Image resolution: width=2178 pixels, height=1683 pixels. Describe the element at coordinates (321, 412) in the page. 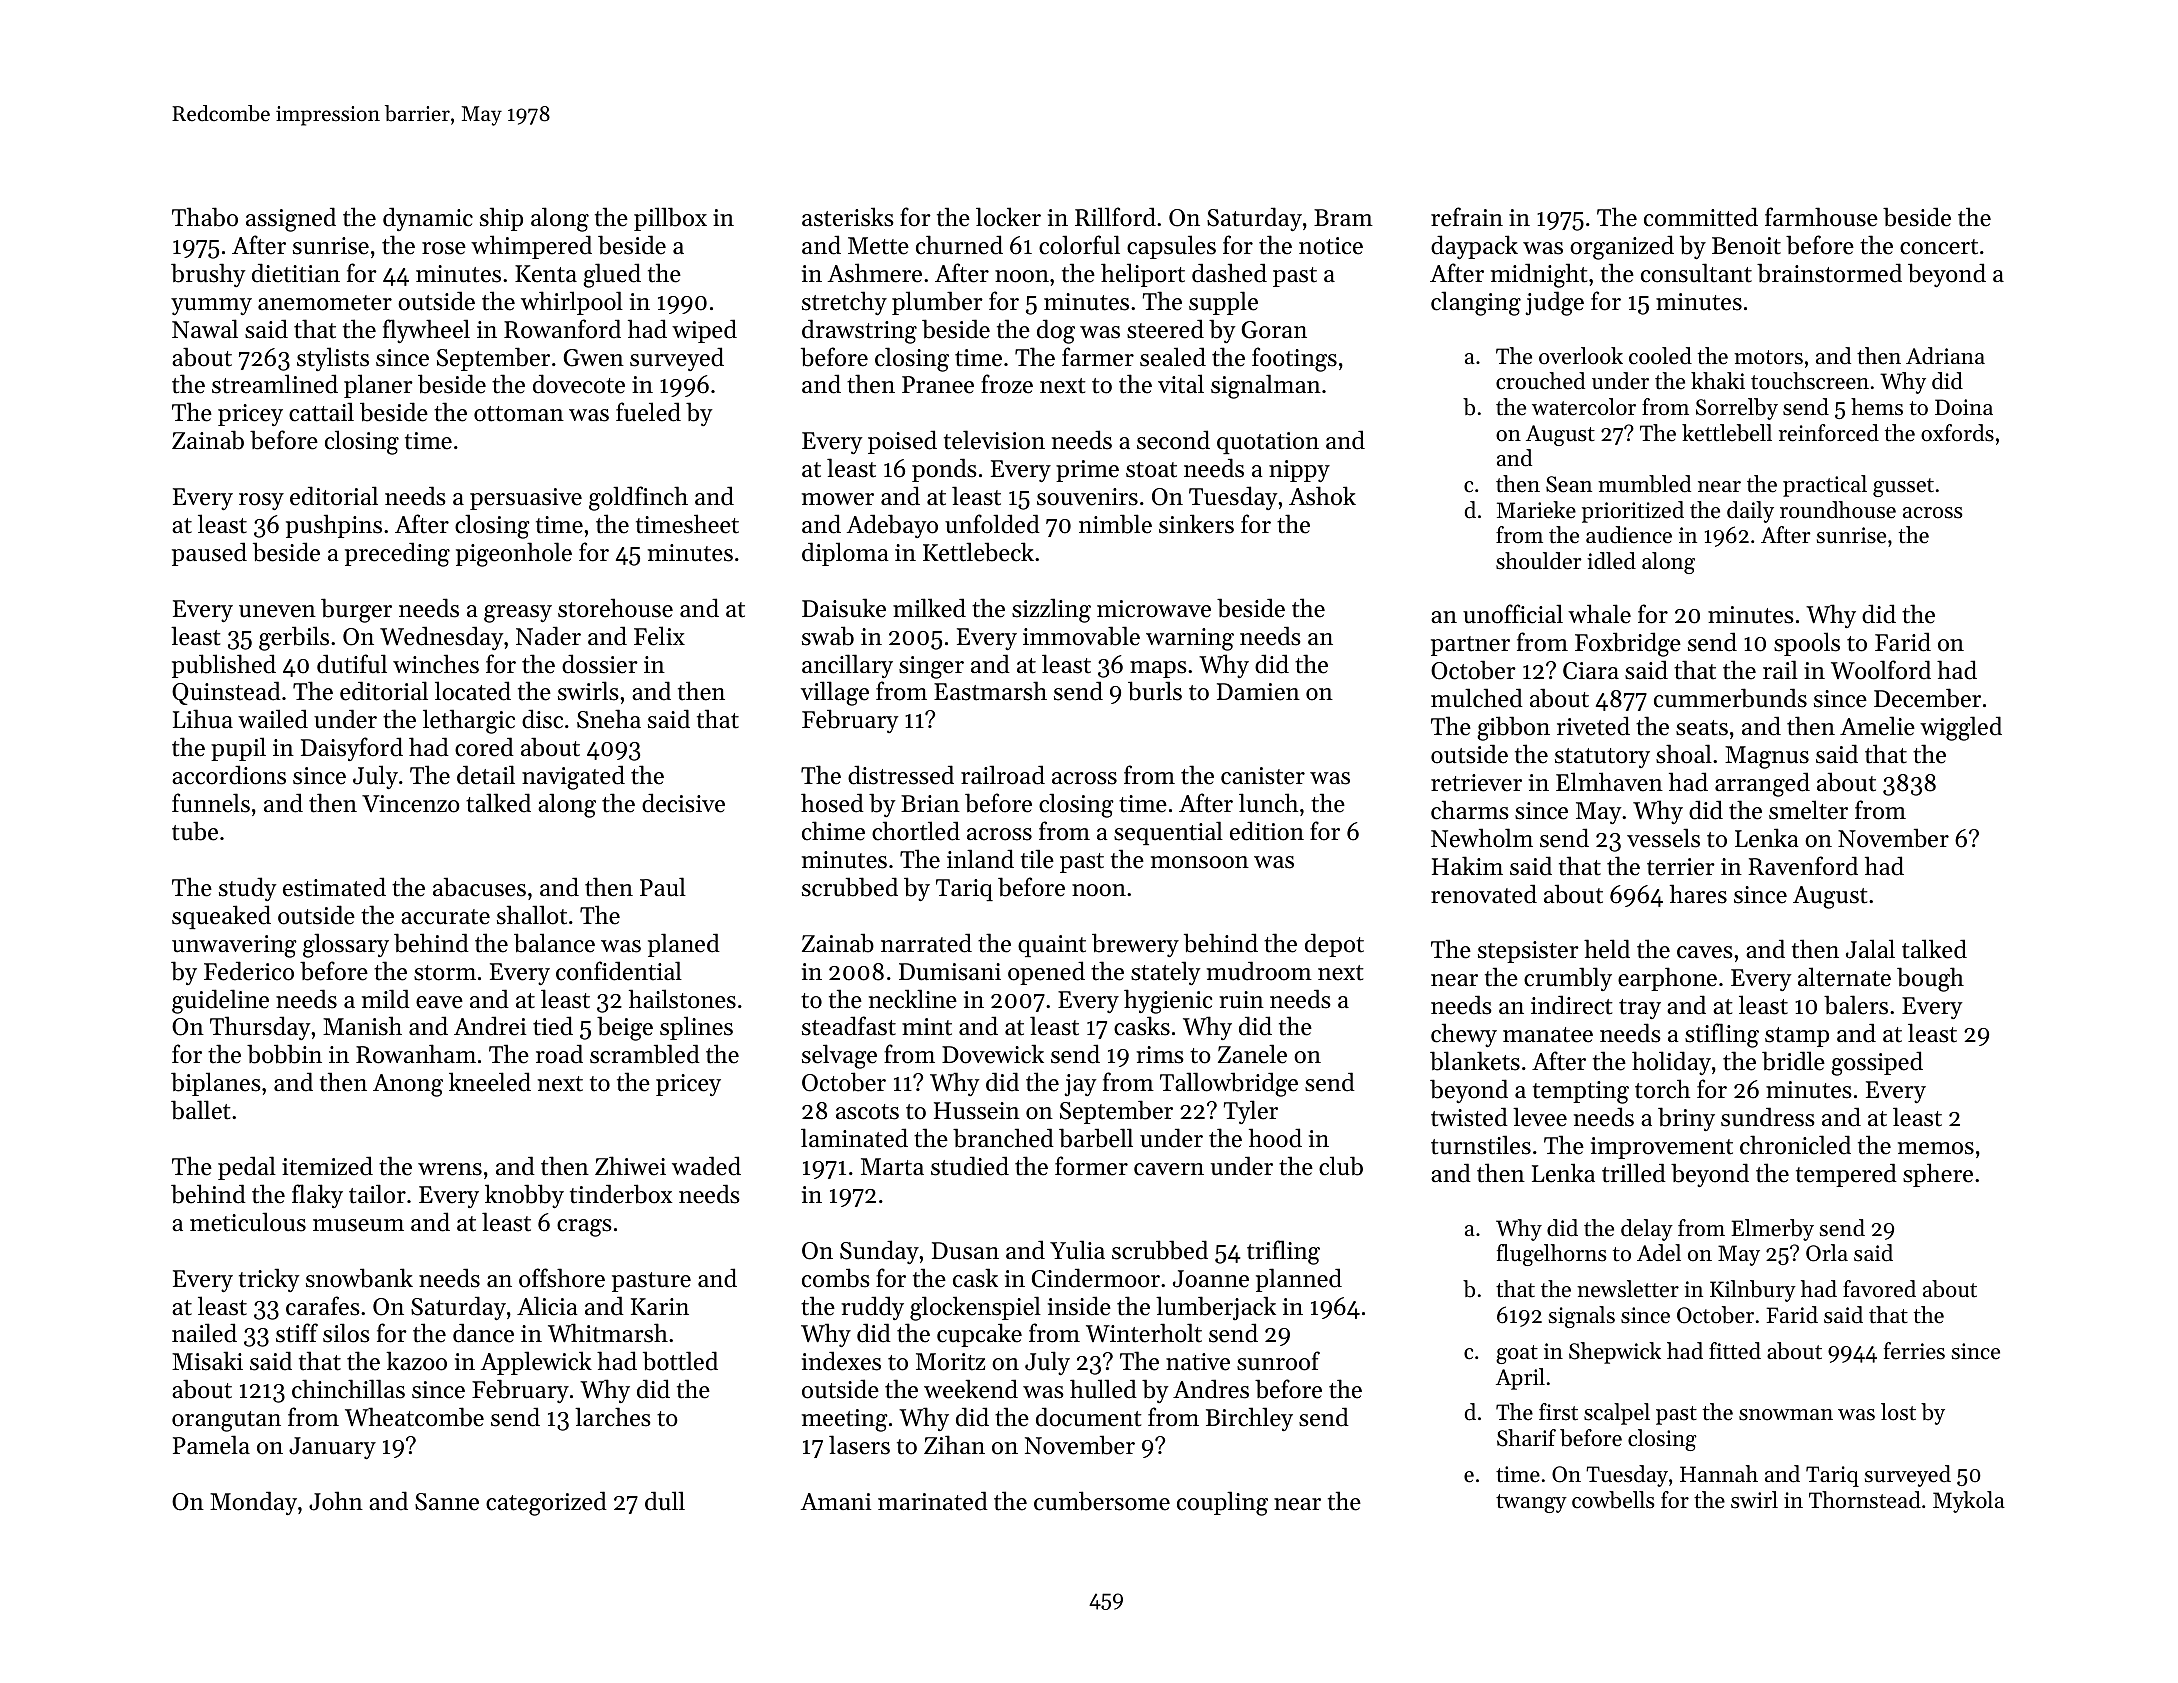

I see `cattail` at that location.
